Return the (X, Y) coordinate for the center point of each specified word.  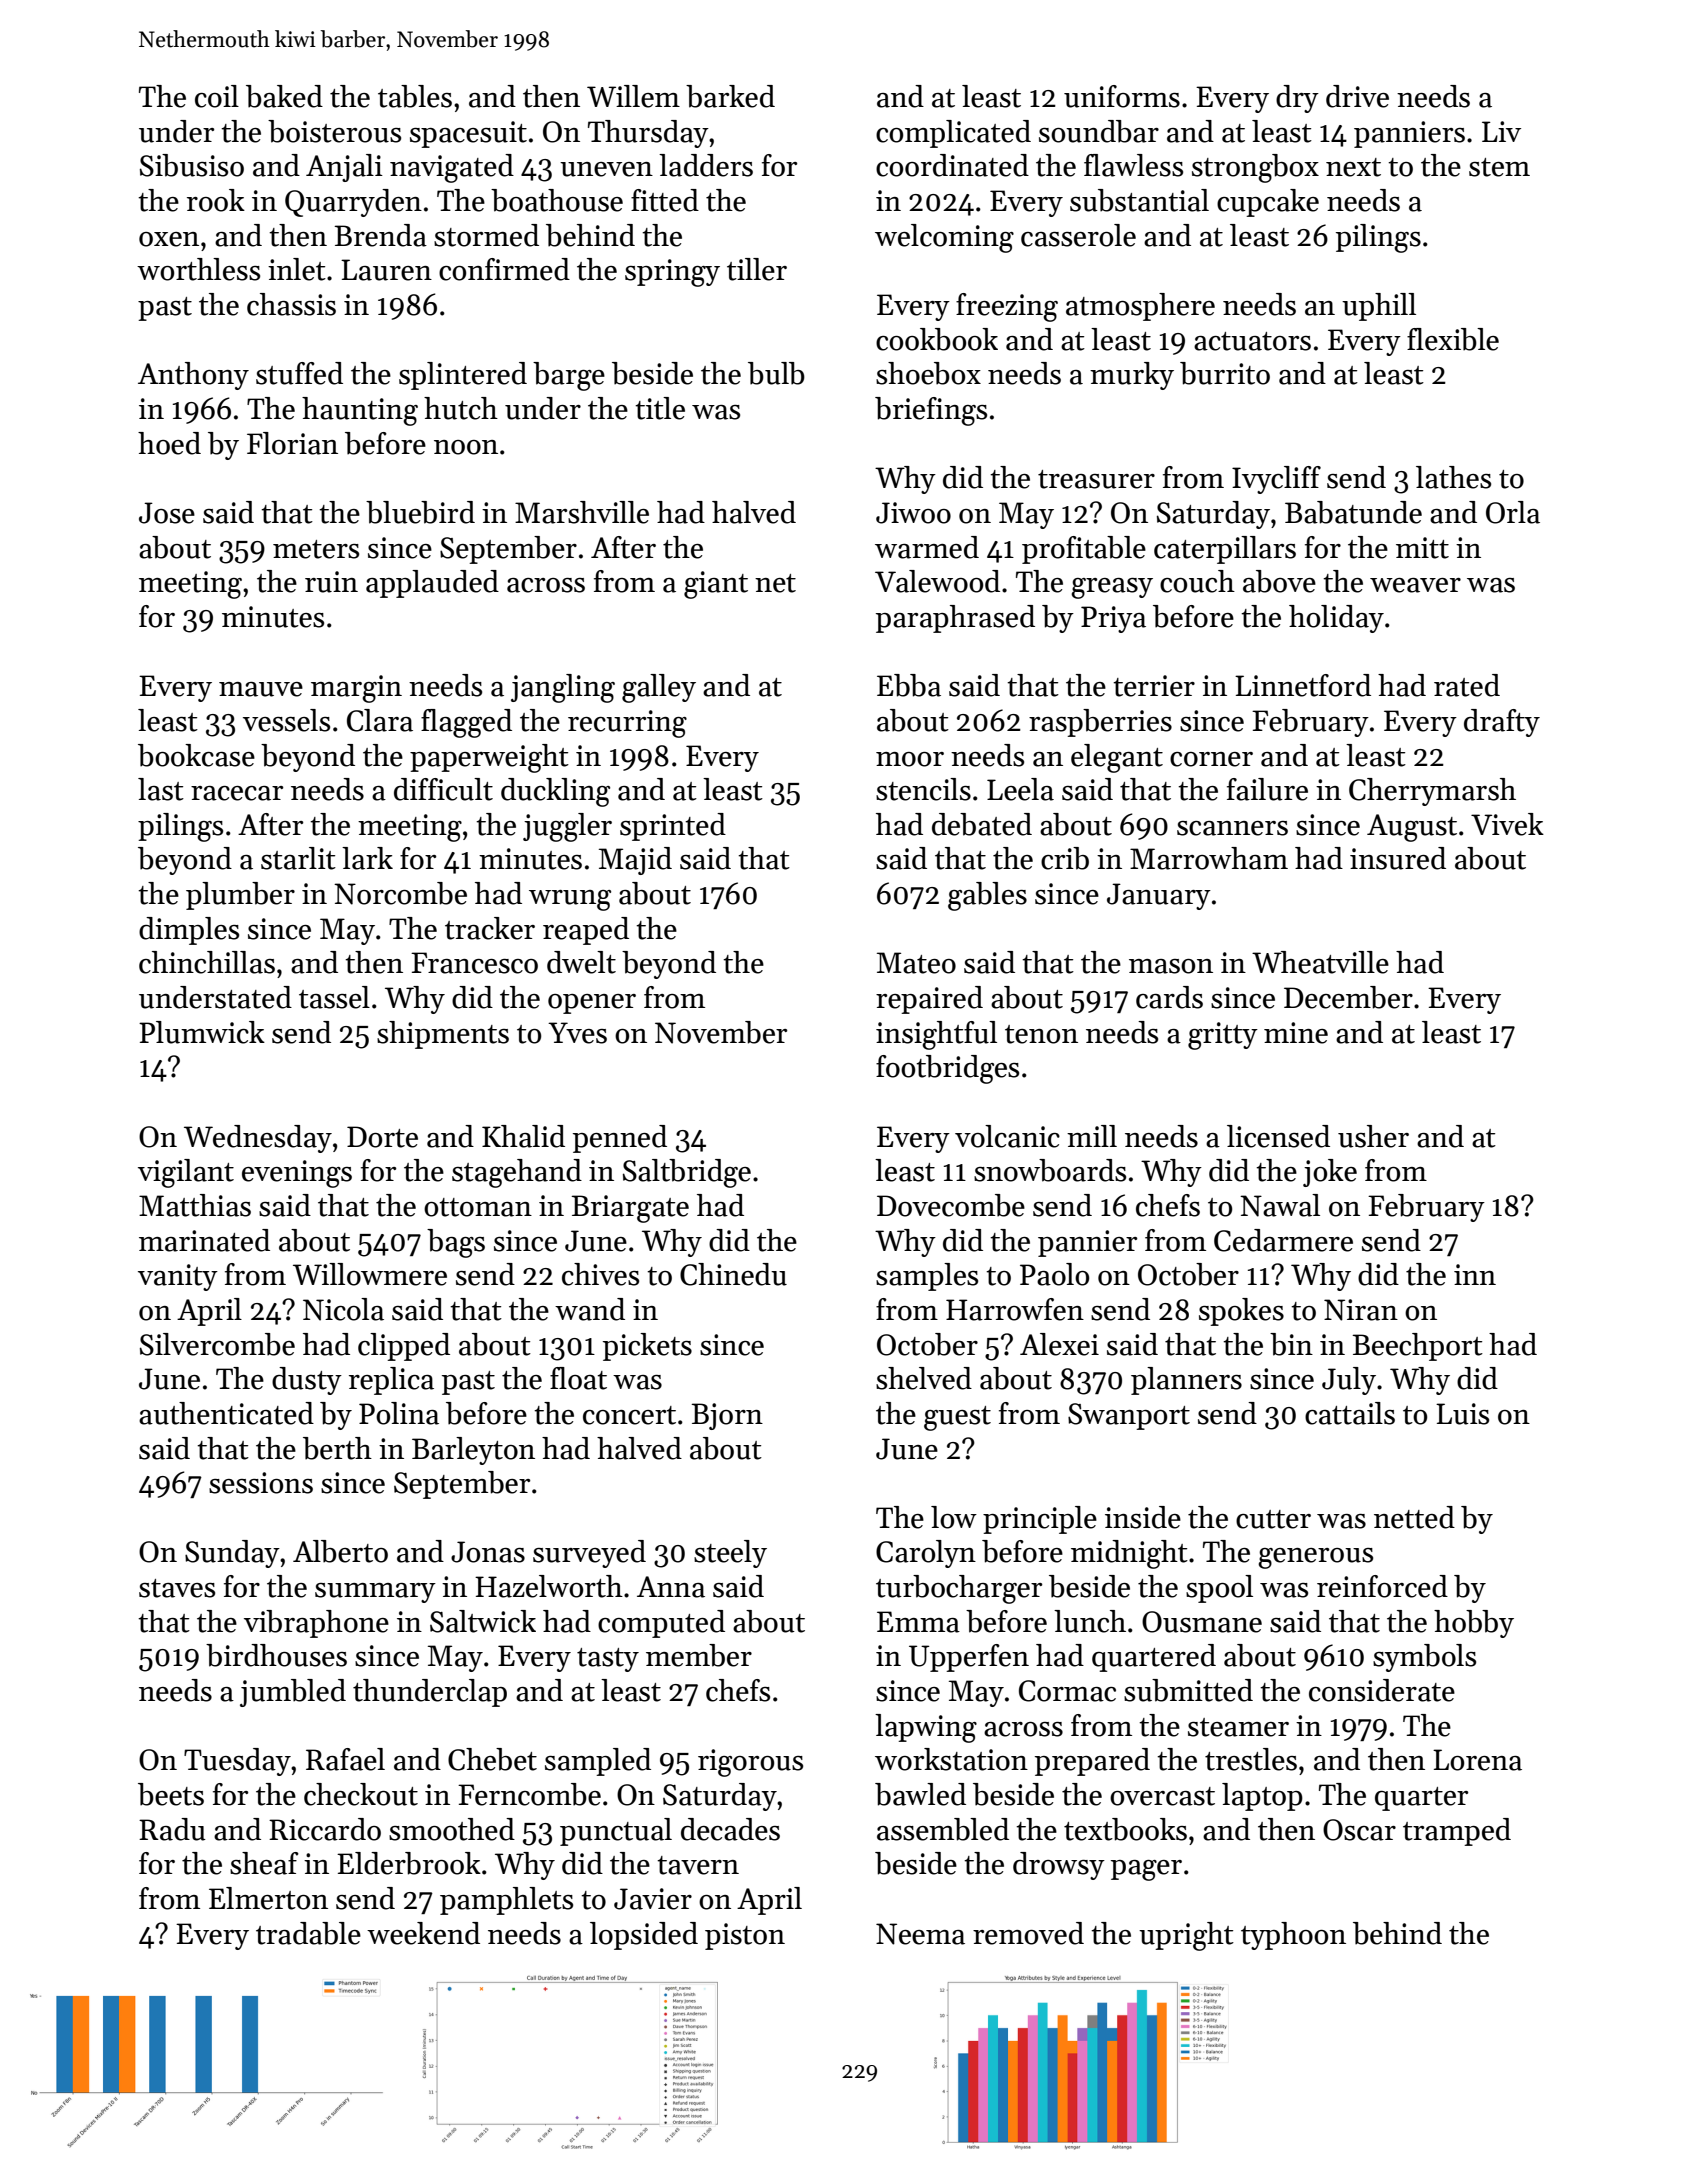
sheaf (264, 1863)
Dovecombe (951, 1205)
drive (1357, 96)
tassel (334, 997)
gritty (1223, 1036)
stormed (486, 235)
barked (730, 96)
